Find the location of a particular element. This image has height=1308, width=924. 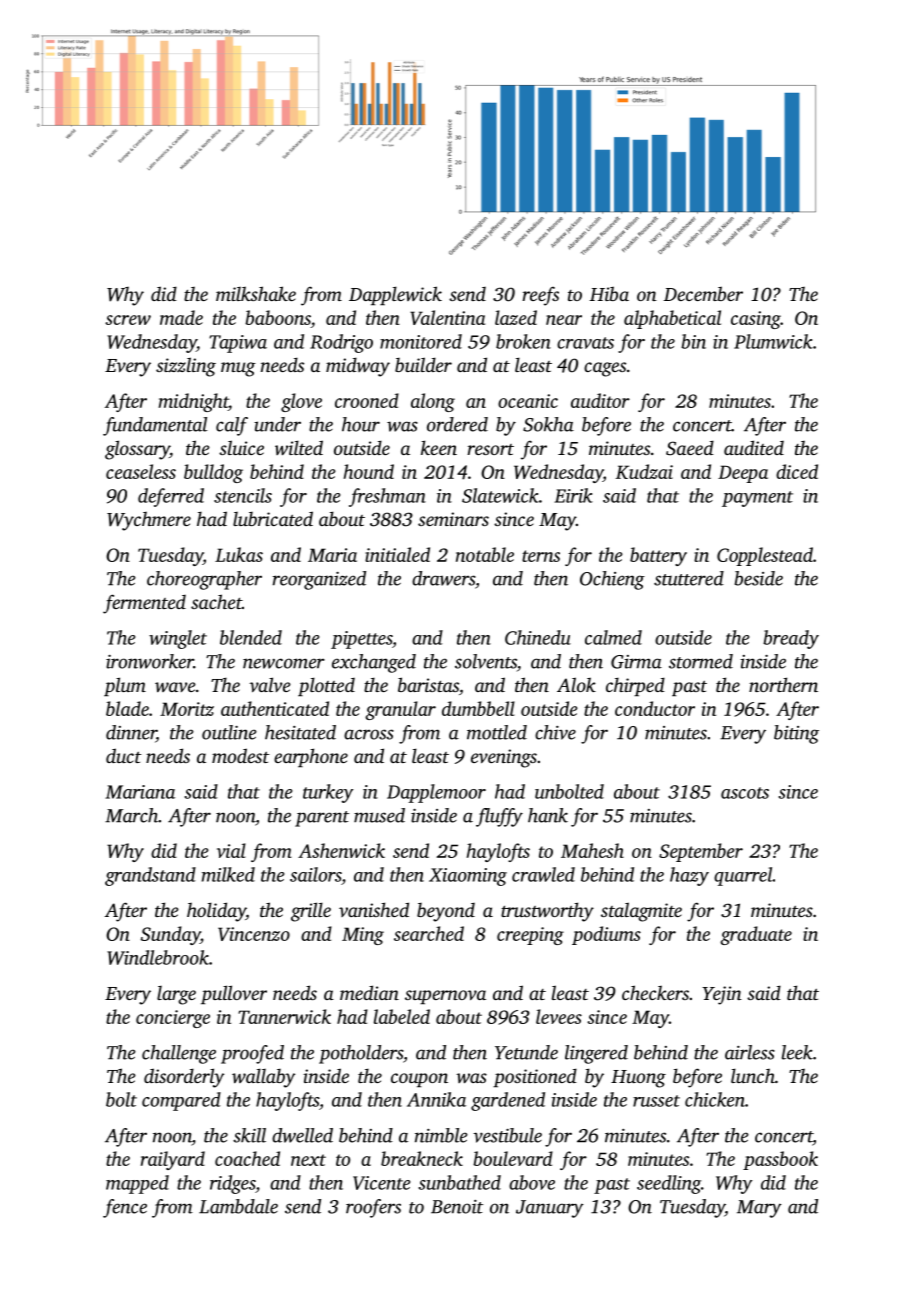

screw is located at coordinates (128, 320).
